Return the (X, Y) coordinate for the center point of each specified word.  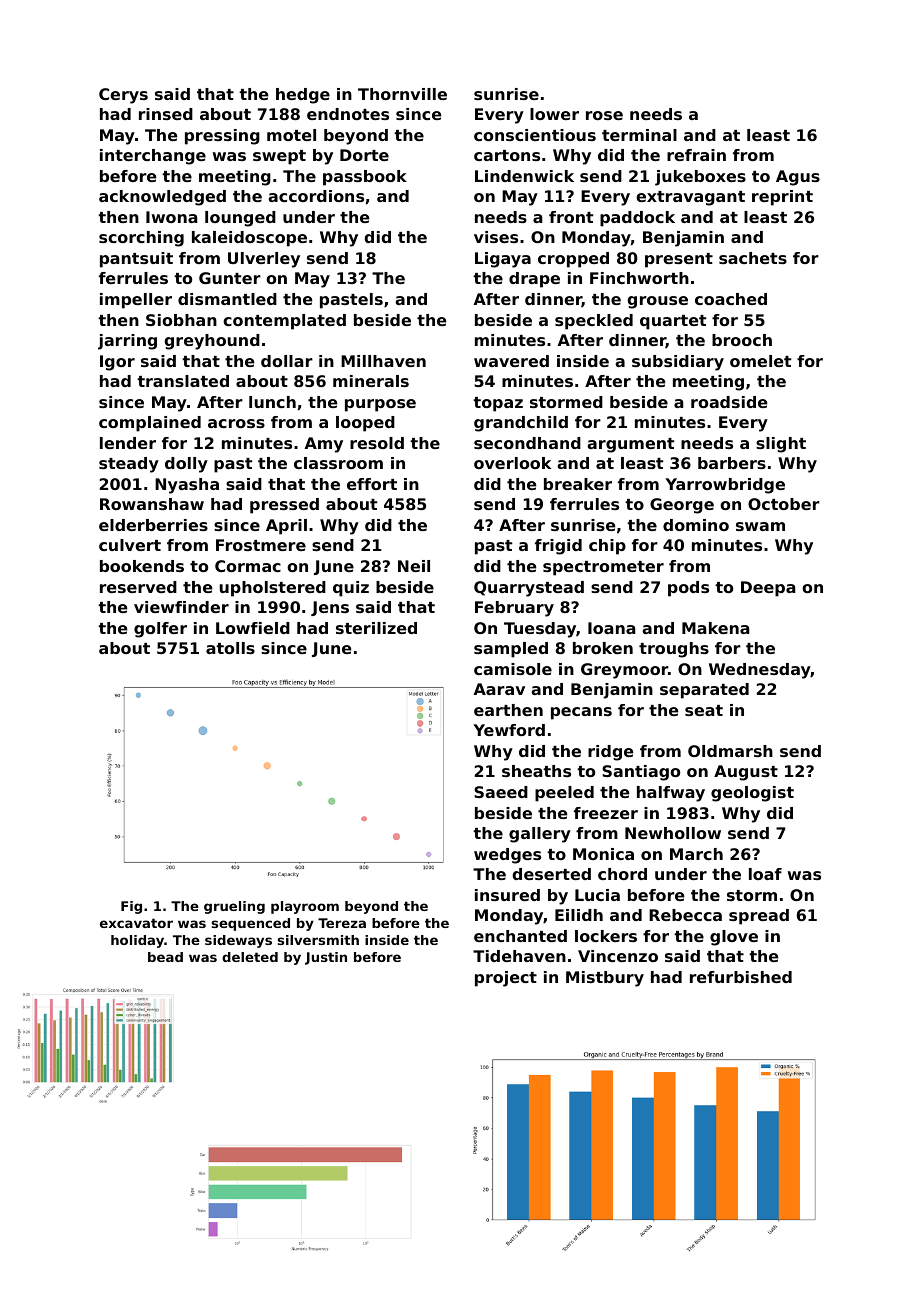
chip (607, 547)
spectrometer (603, 568)
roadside (729, 402)
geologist (752, 794)
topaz (498, 404)
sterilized (376, 628)
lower (554, 114)
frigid (558, 547)
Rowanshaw (152, 504)
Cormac (248, 566)
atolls (230, 648)
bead (165, 957)
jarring (127, 342)
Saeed (501, 792)
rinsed (166, 114)
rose (604, 115)
